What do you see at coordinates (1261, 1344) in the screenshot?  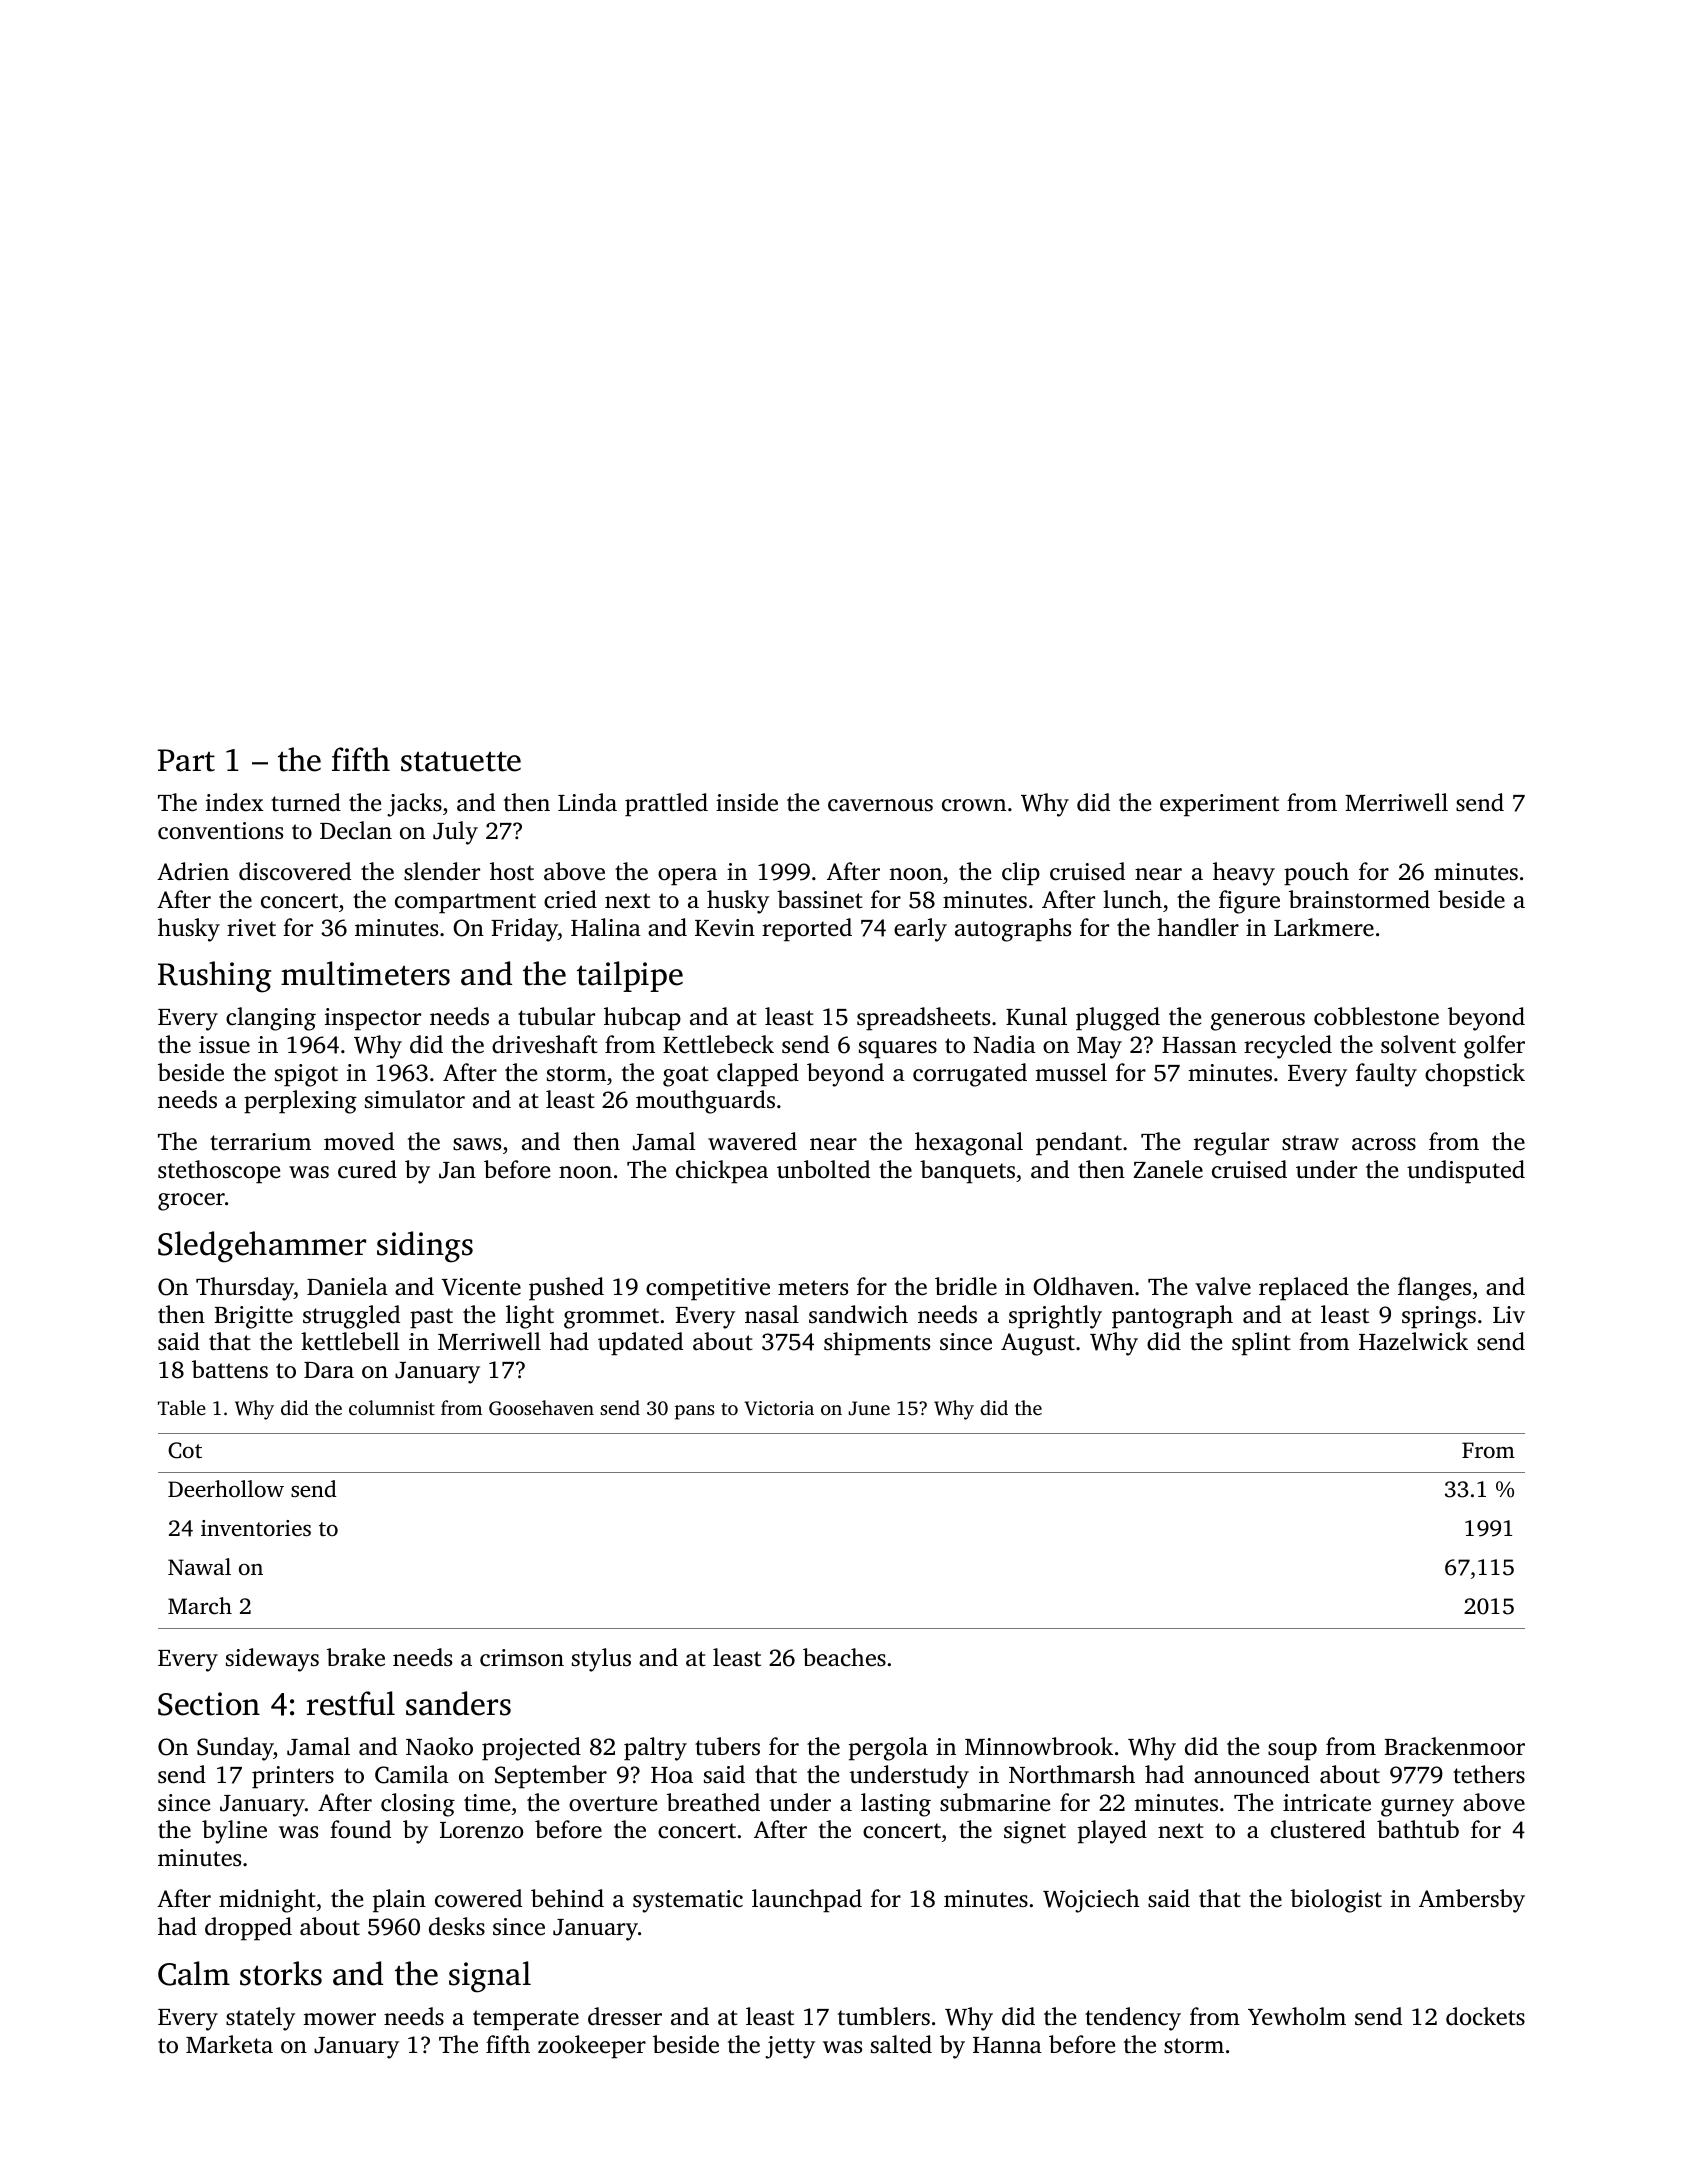 I see `splint` at bounding box center [1261, 1344].
